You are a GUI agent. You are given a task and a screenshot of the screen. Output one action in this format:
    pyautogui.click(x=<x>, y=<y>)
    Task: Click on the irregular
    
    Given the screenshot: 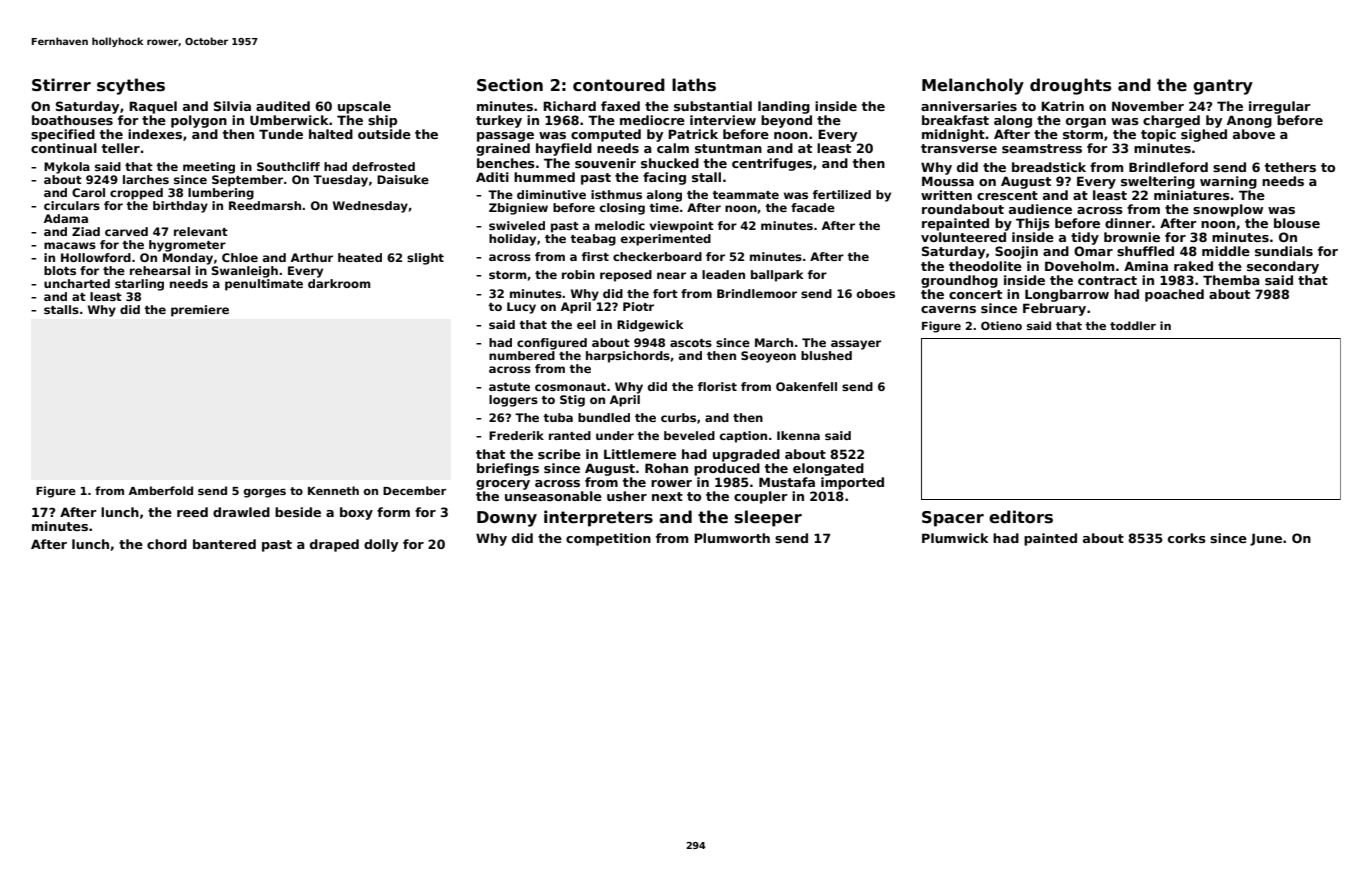 What is the action you would take?
    pyautogui.click(x=1280, y=107)
